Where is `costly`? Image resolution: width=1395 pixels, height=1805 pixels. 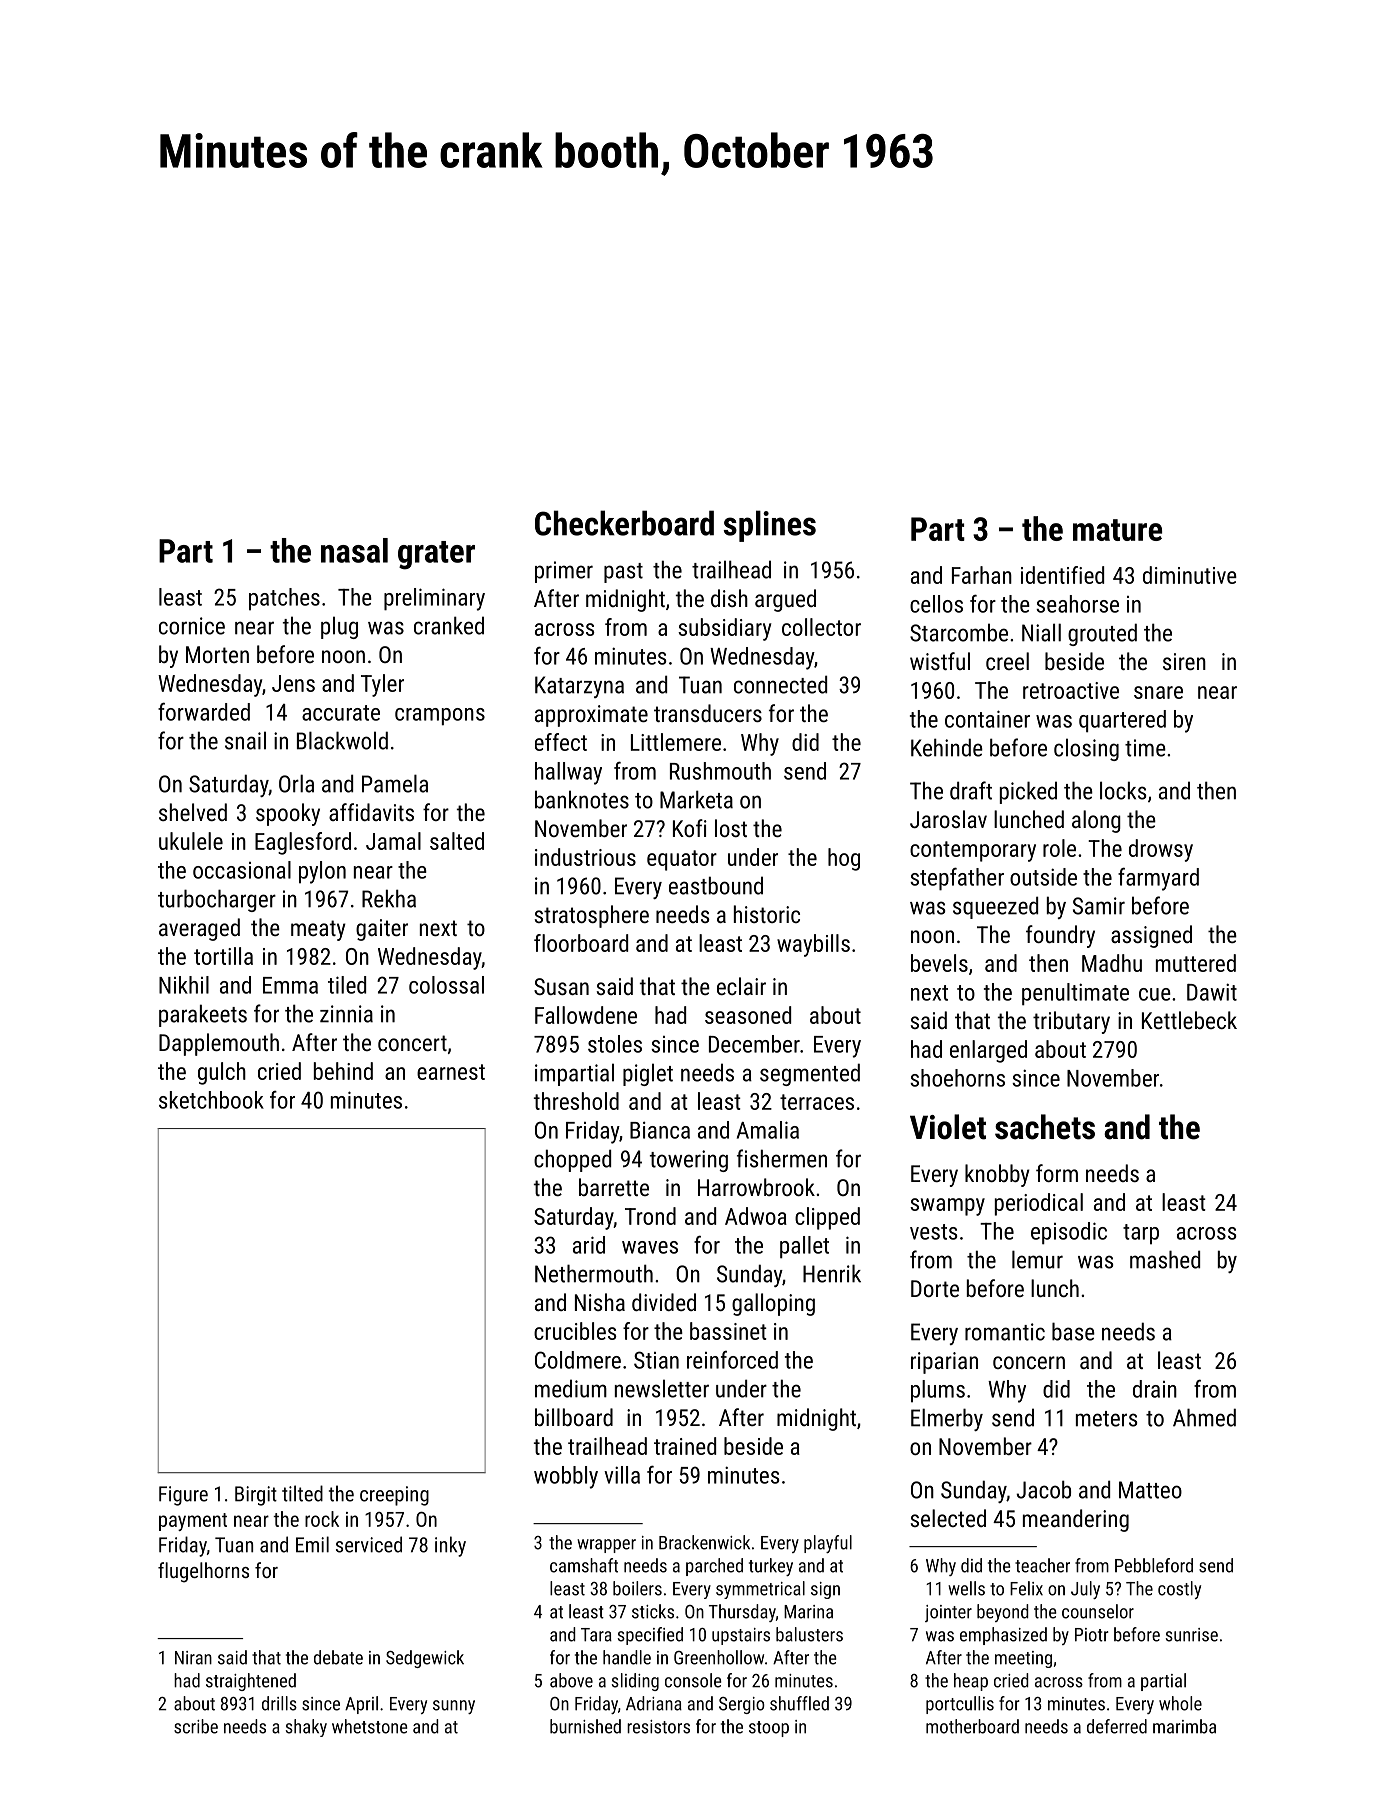
costly is located at coordinates (1179, 1590).
